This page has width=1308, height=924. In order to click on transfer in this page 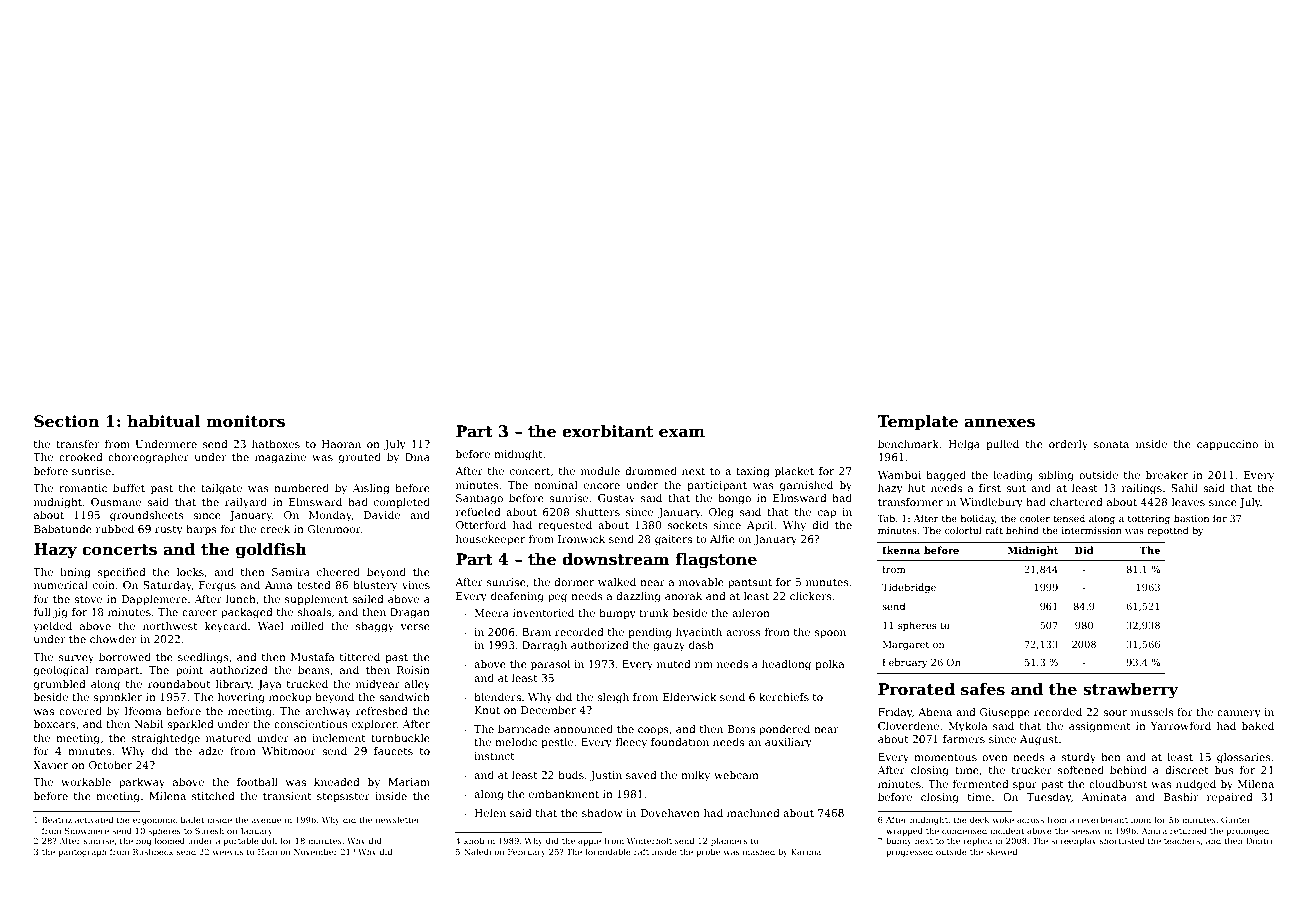, I will do `click(78, 444)`.
